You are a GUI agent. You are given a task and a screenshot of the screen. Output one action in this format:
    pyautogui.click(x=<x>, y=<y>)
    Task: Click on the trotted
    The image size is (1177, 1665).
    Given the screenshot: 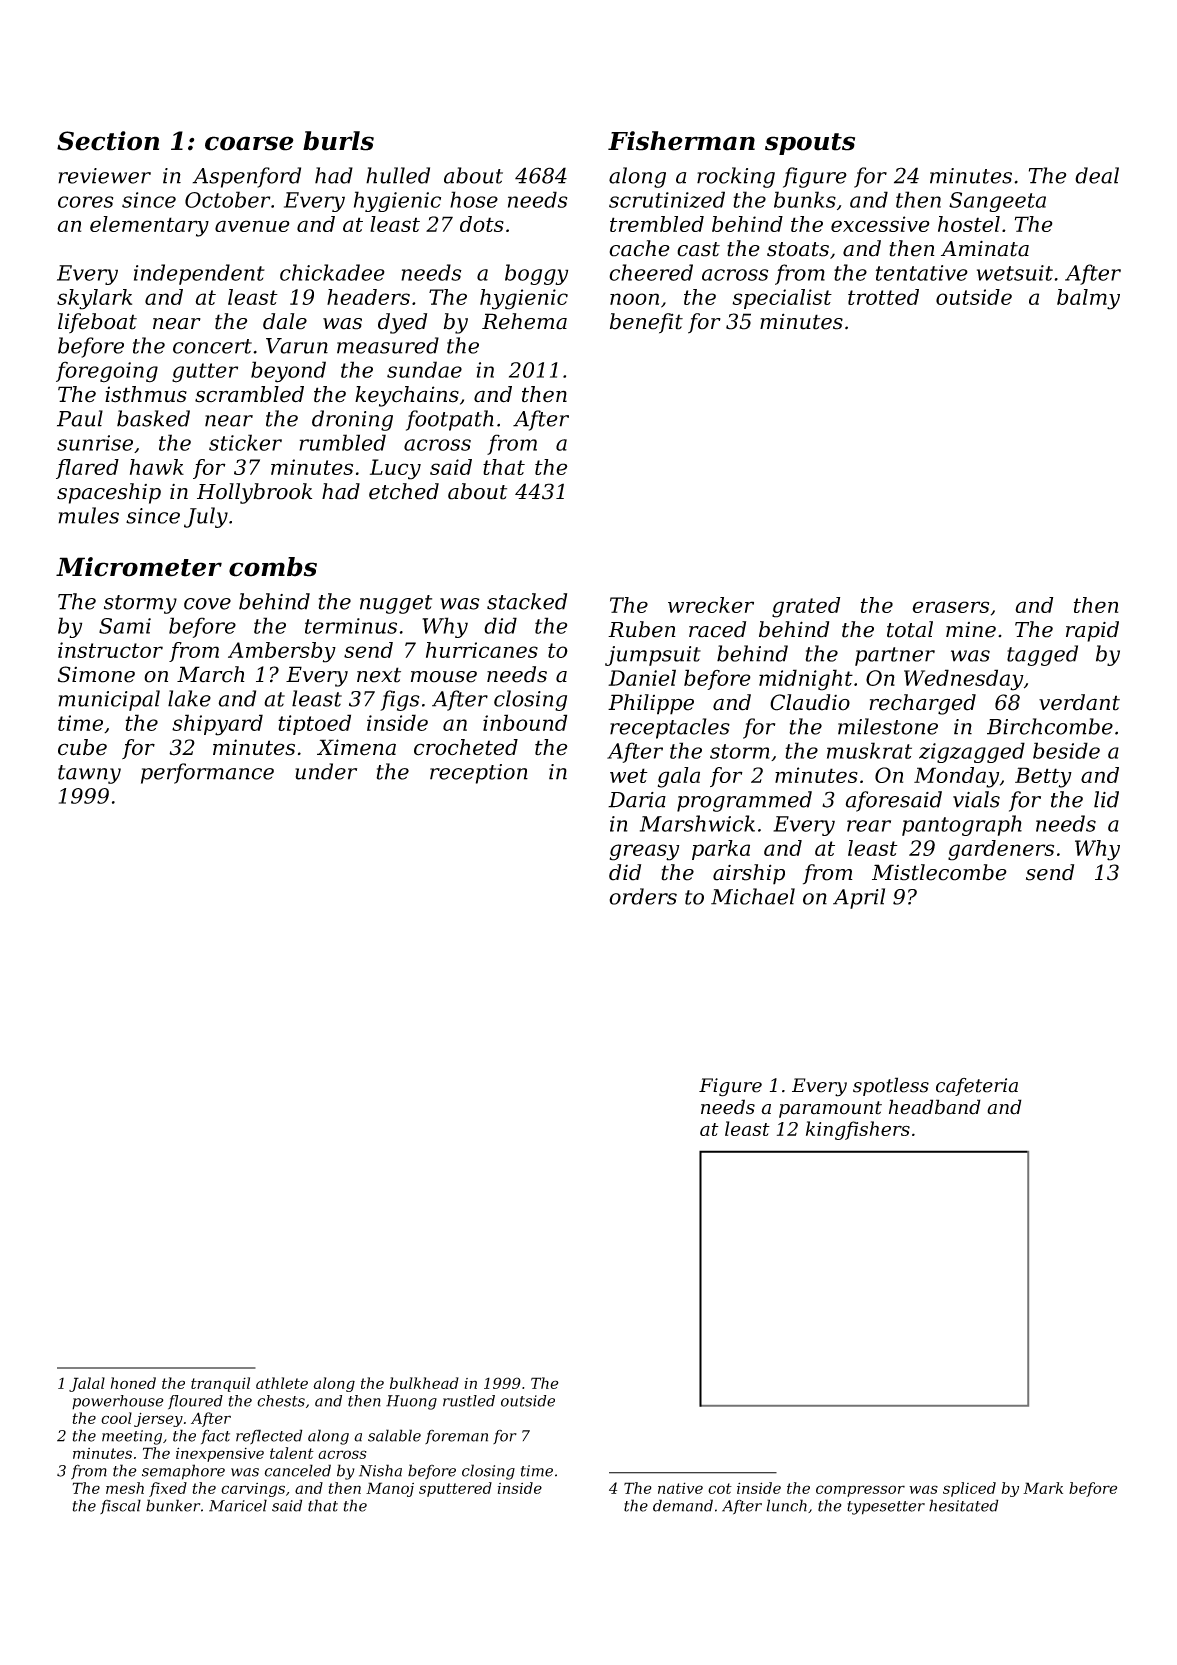 What is the action you would take?
    pyautogui.click(x=883, y=297)
